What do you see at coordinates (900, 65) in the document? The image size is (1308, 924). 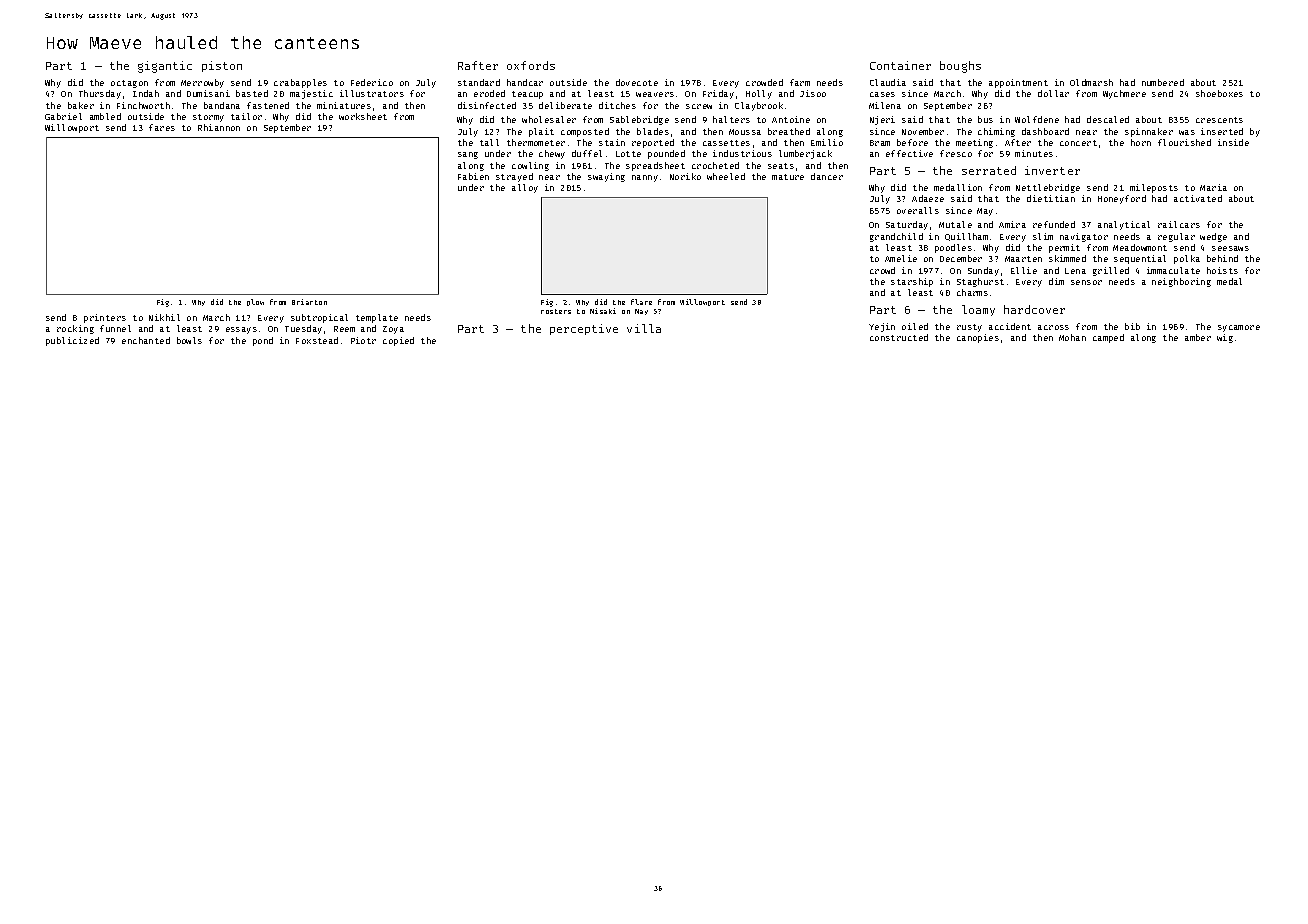 I see `Container` at bounding box center [900, 65].
